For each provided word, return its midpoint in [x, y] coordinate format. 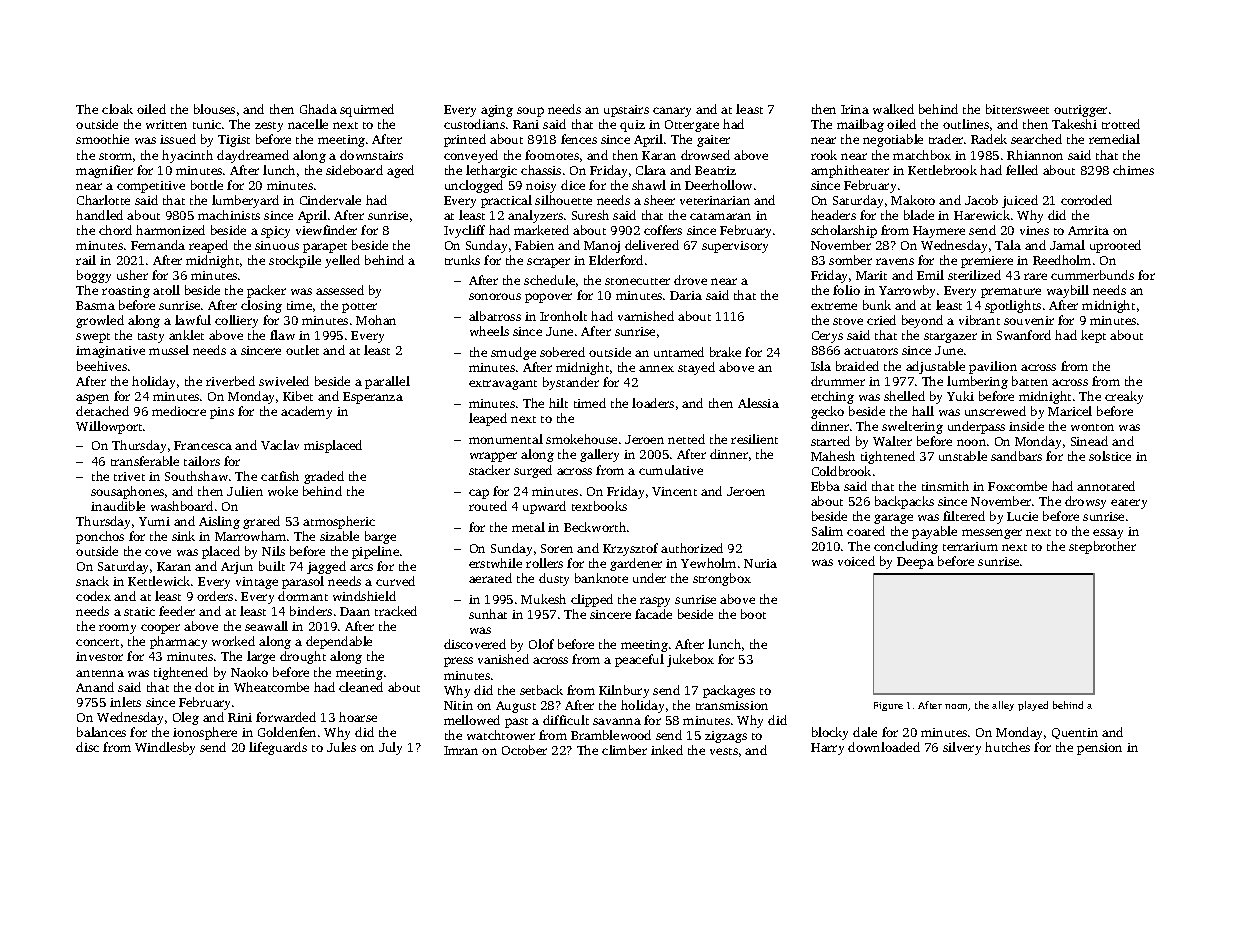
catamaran [720, 216]
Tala [1008, 245]
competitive [151, 187]
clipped [592, 600]
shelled [904, 396]
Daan [355, 611]
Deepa [915, 563]
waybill [1068, 291]
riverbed [230, 381]
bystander [571, 383]
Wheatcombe [271, 687]
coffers [663, 230]
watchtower [501, 735]
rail [86, 260]
